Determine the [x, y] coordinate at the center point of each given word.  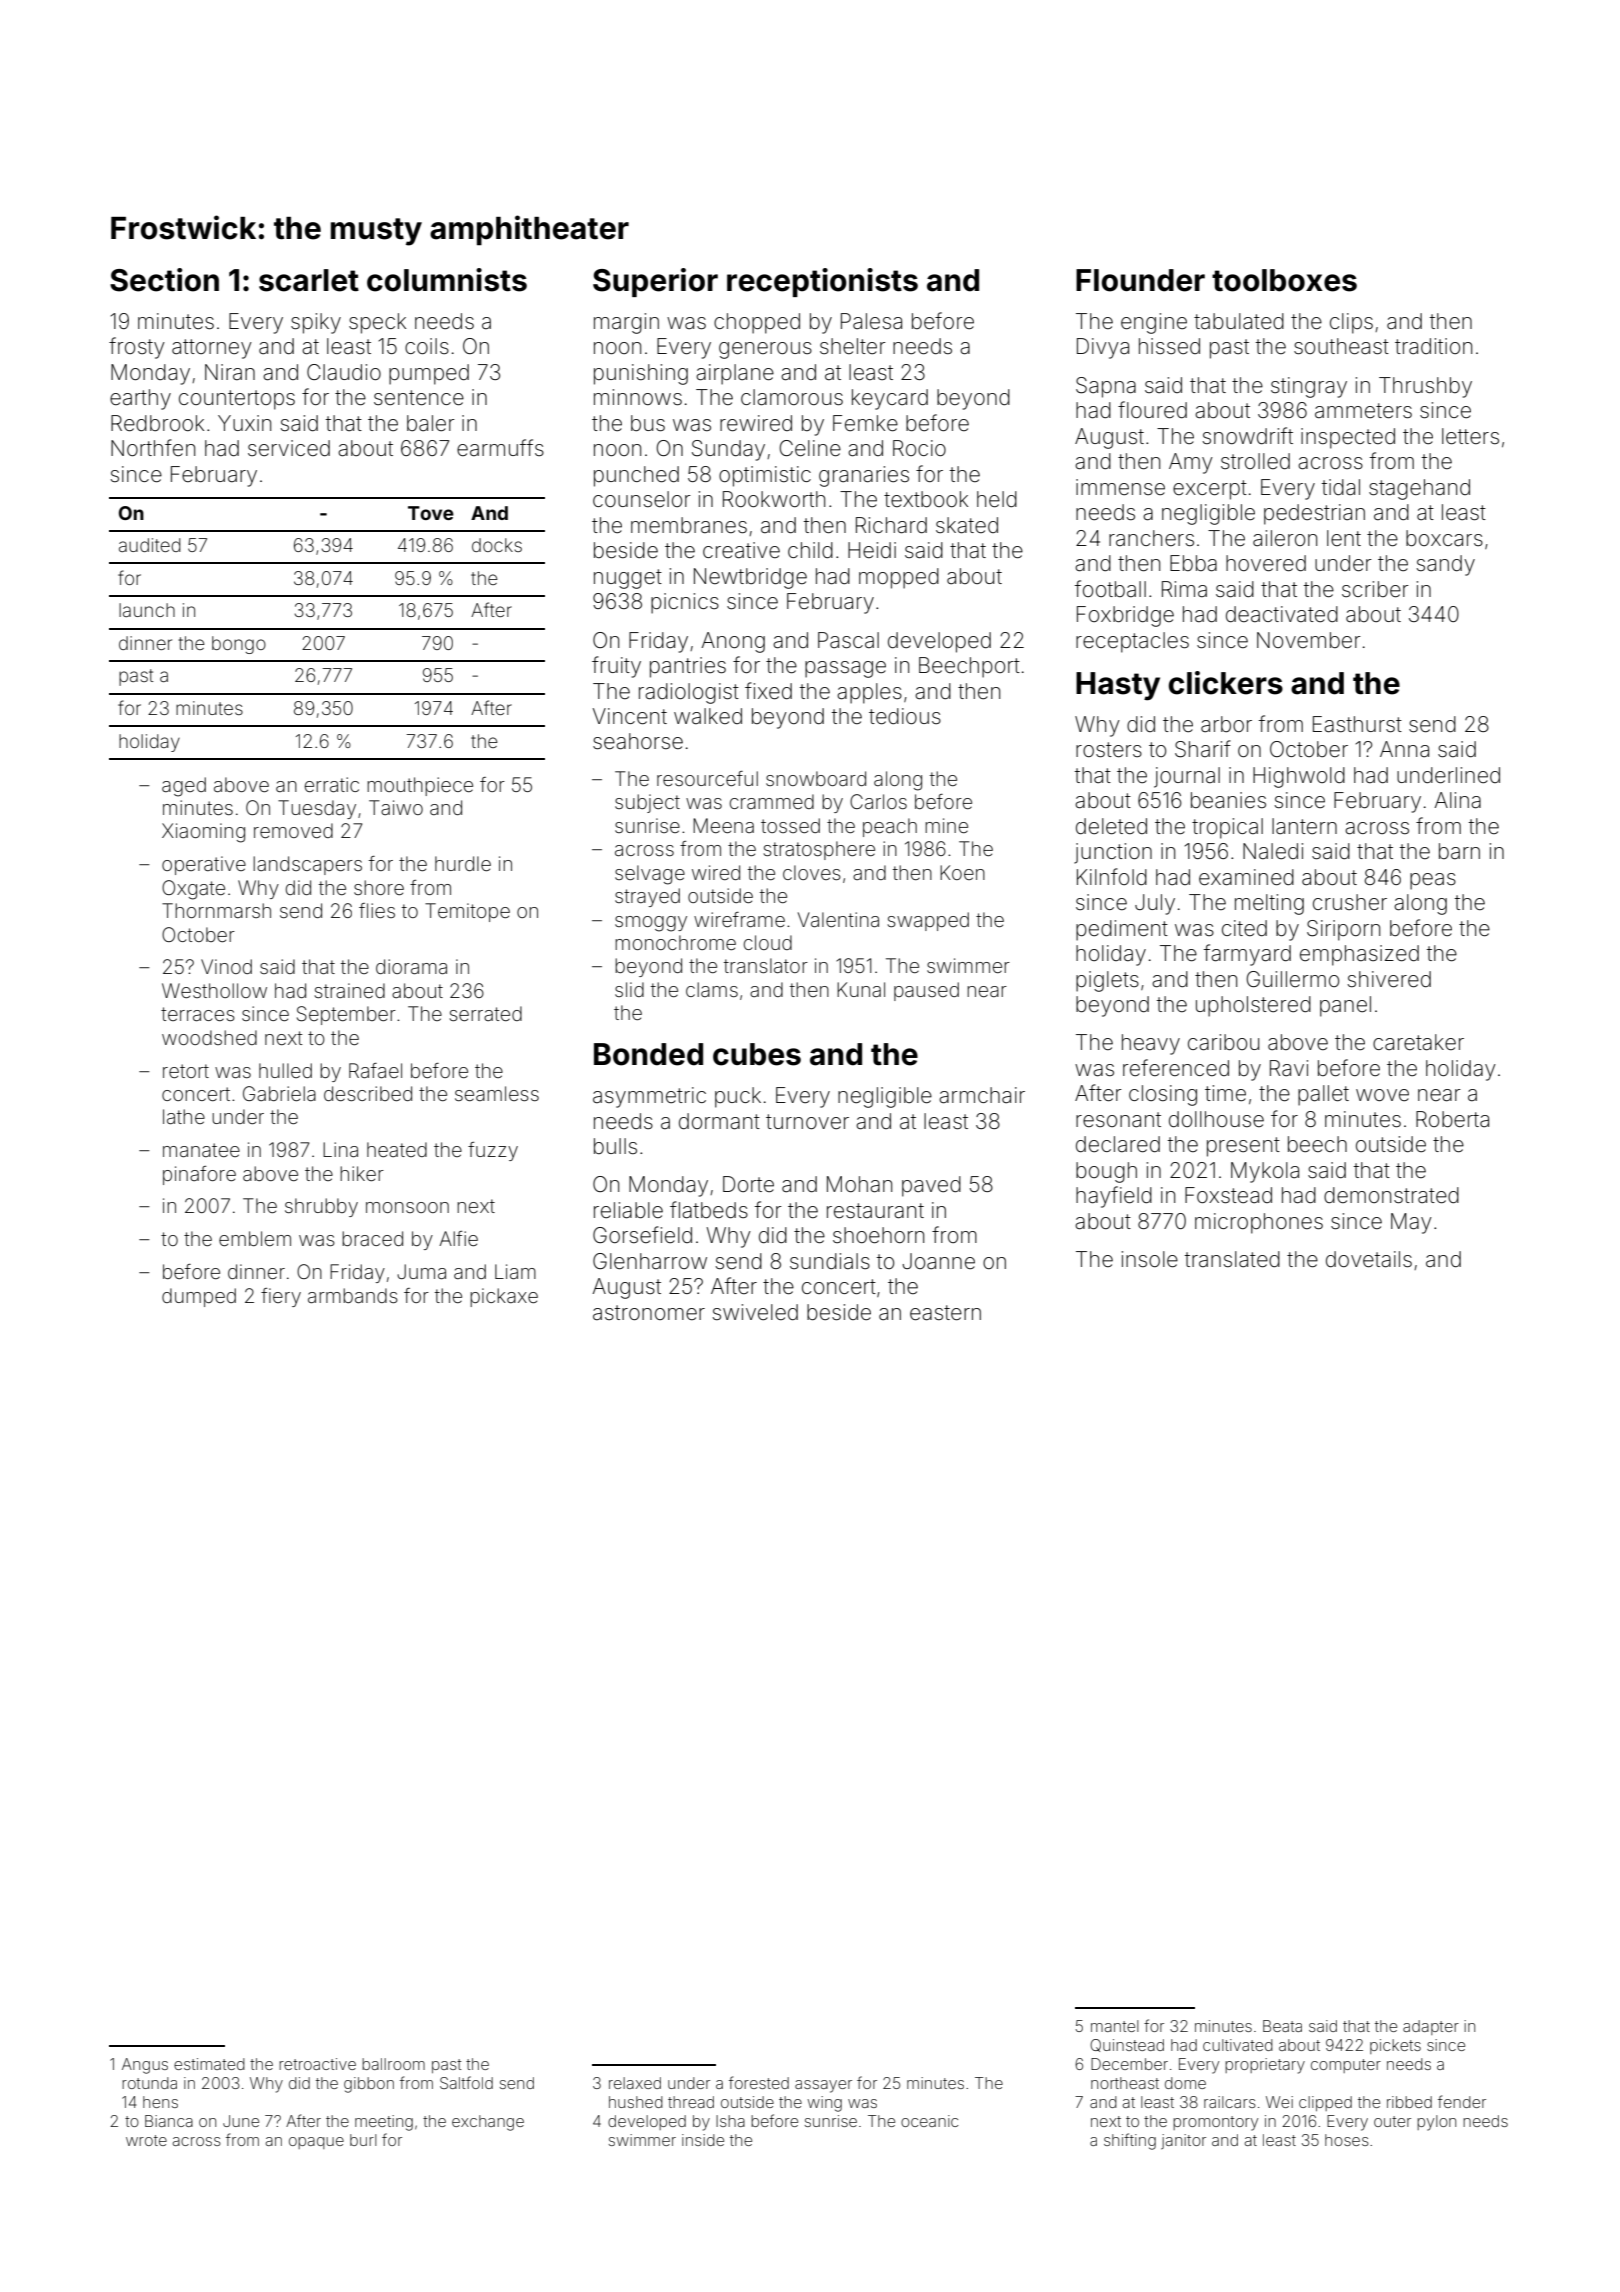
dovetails [1369, 1259]
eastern [945, 1313]
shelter [853, 346]
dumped [199, 1297]
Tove [431, 513]
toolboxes [1284, 280]
